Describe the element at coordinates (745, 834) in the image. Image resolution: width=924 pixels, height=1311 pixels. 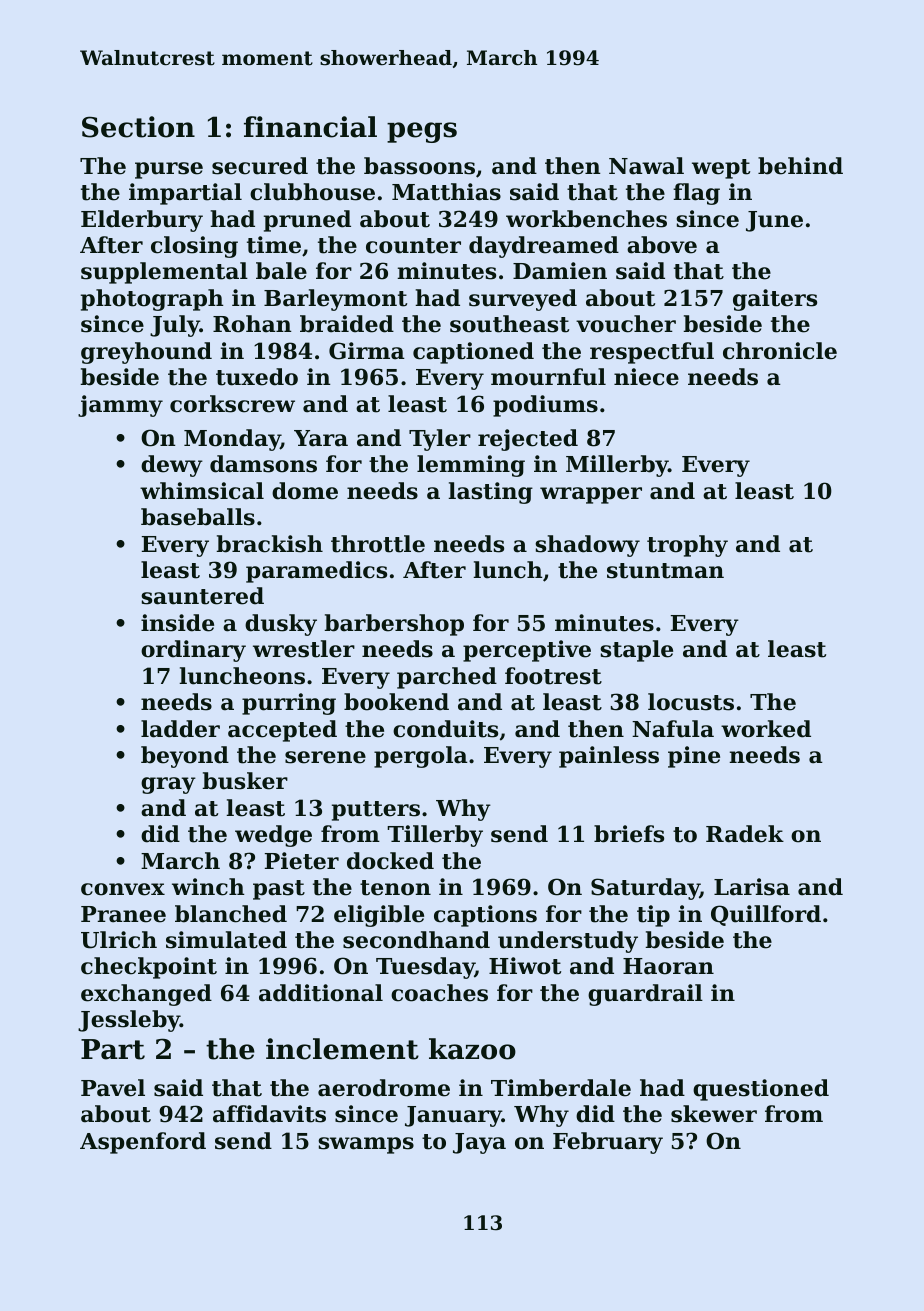
I see `Radek` at that location.
